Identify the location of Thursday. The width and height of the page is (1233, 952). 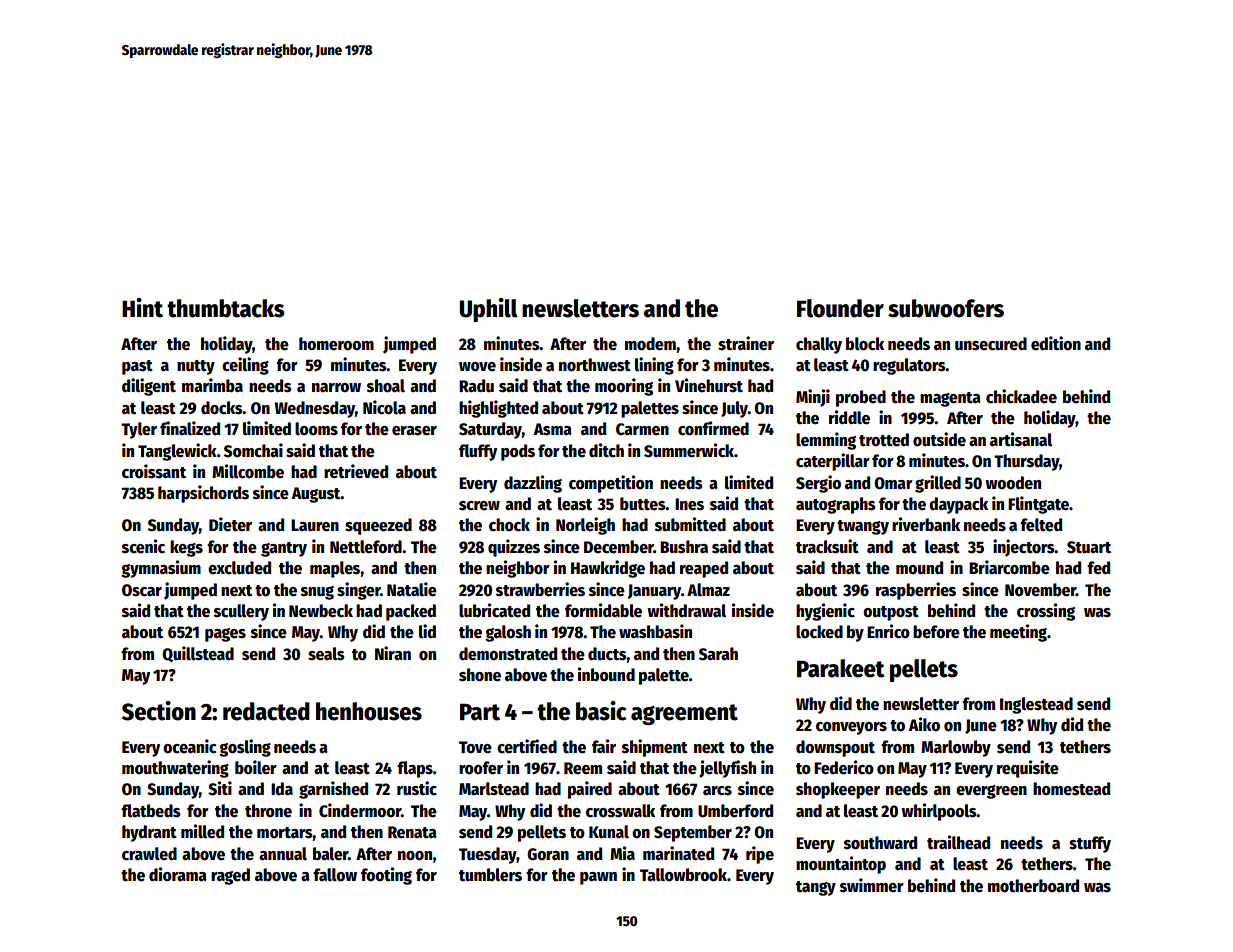
(1026, 462).
